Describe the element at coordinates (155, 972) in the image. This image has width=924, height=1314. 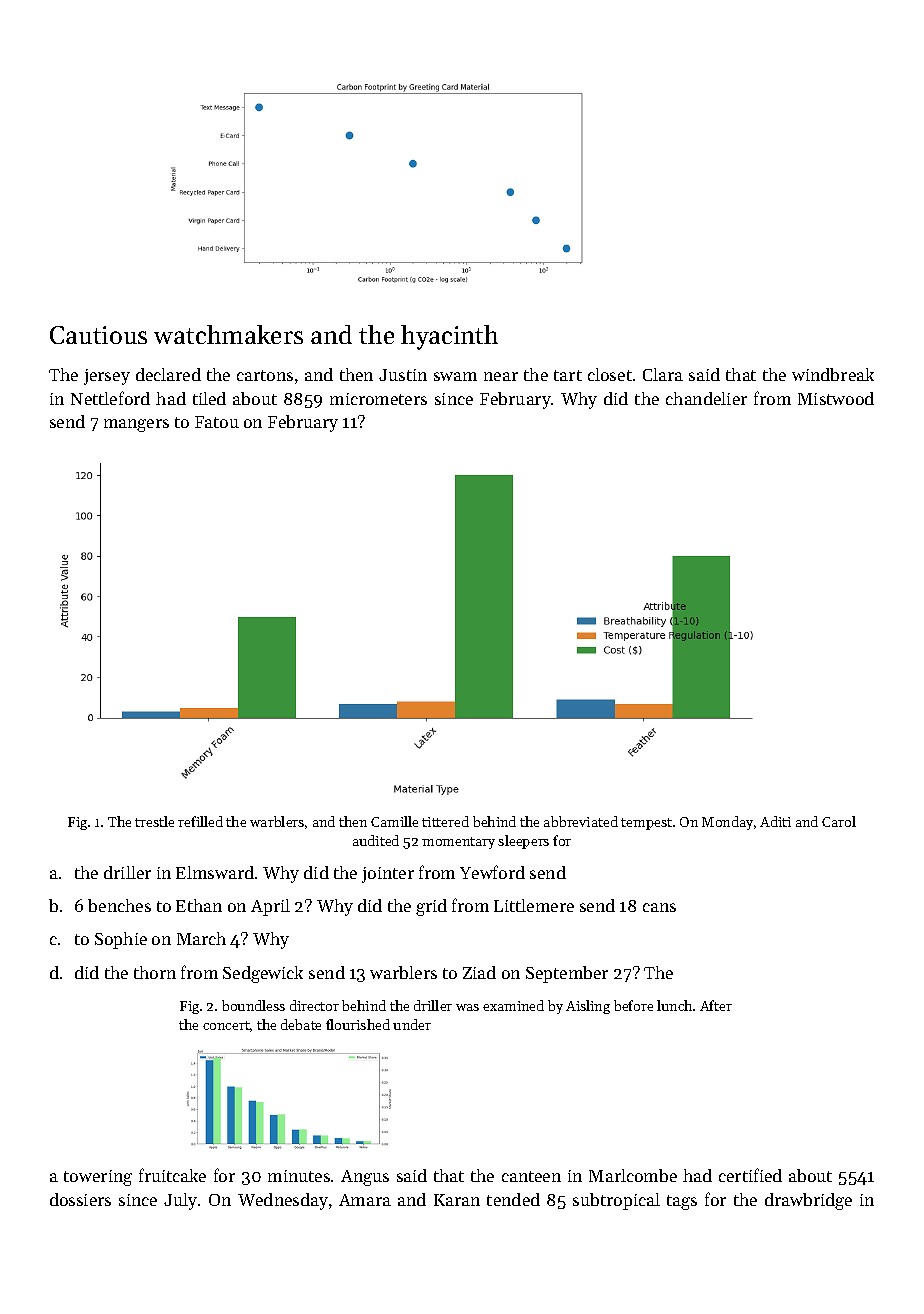
I see `thorn` at that location.
